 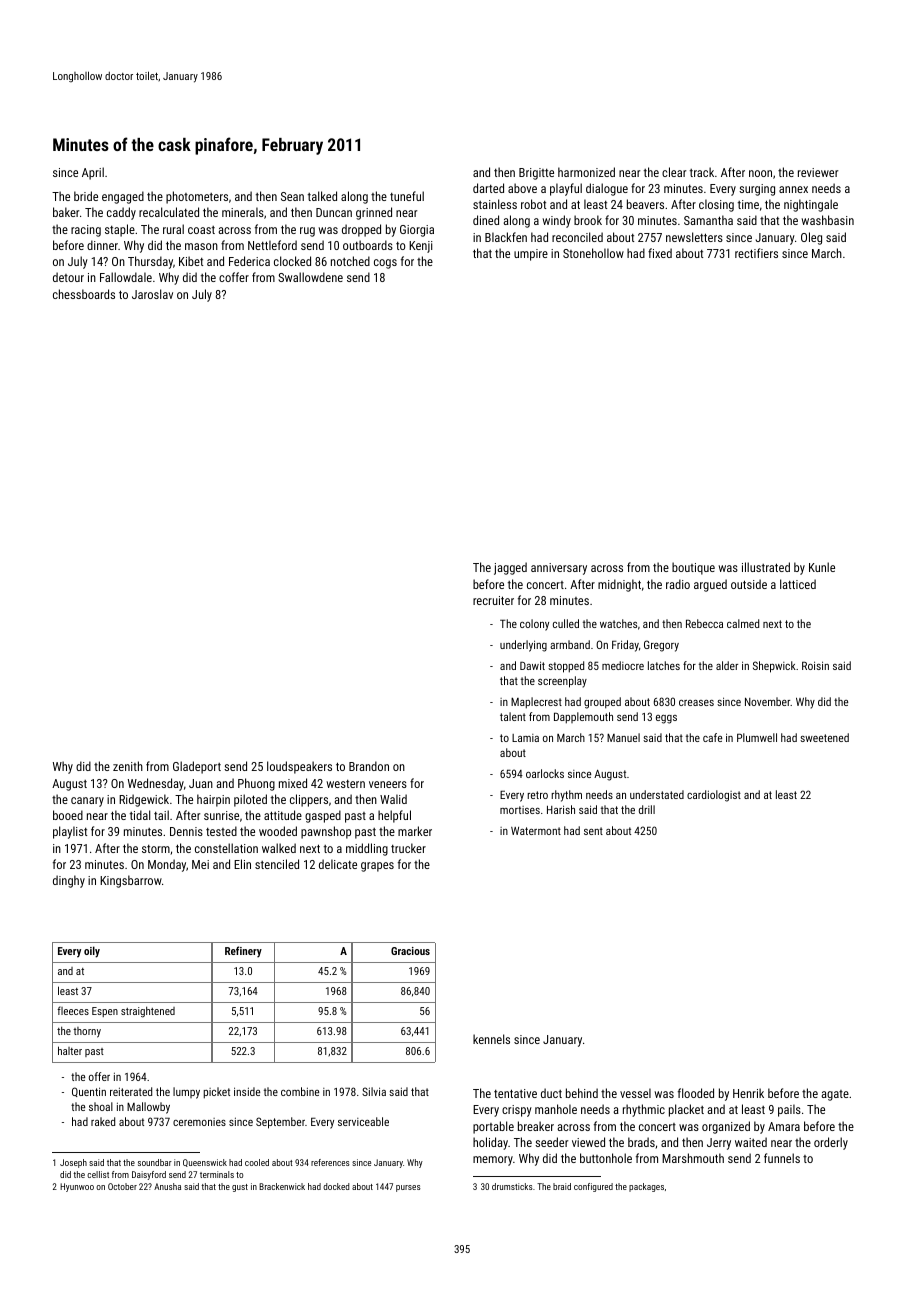 I want to click on Lamia, so click(x=525, y=738).
